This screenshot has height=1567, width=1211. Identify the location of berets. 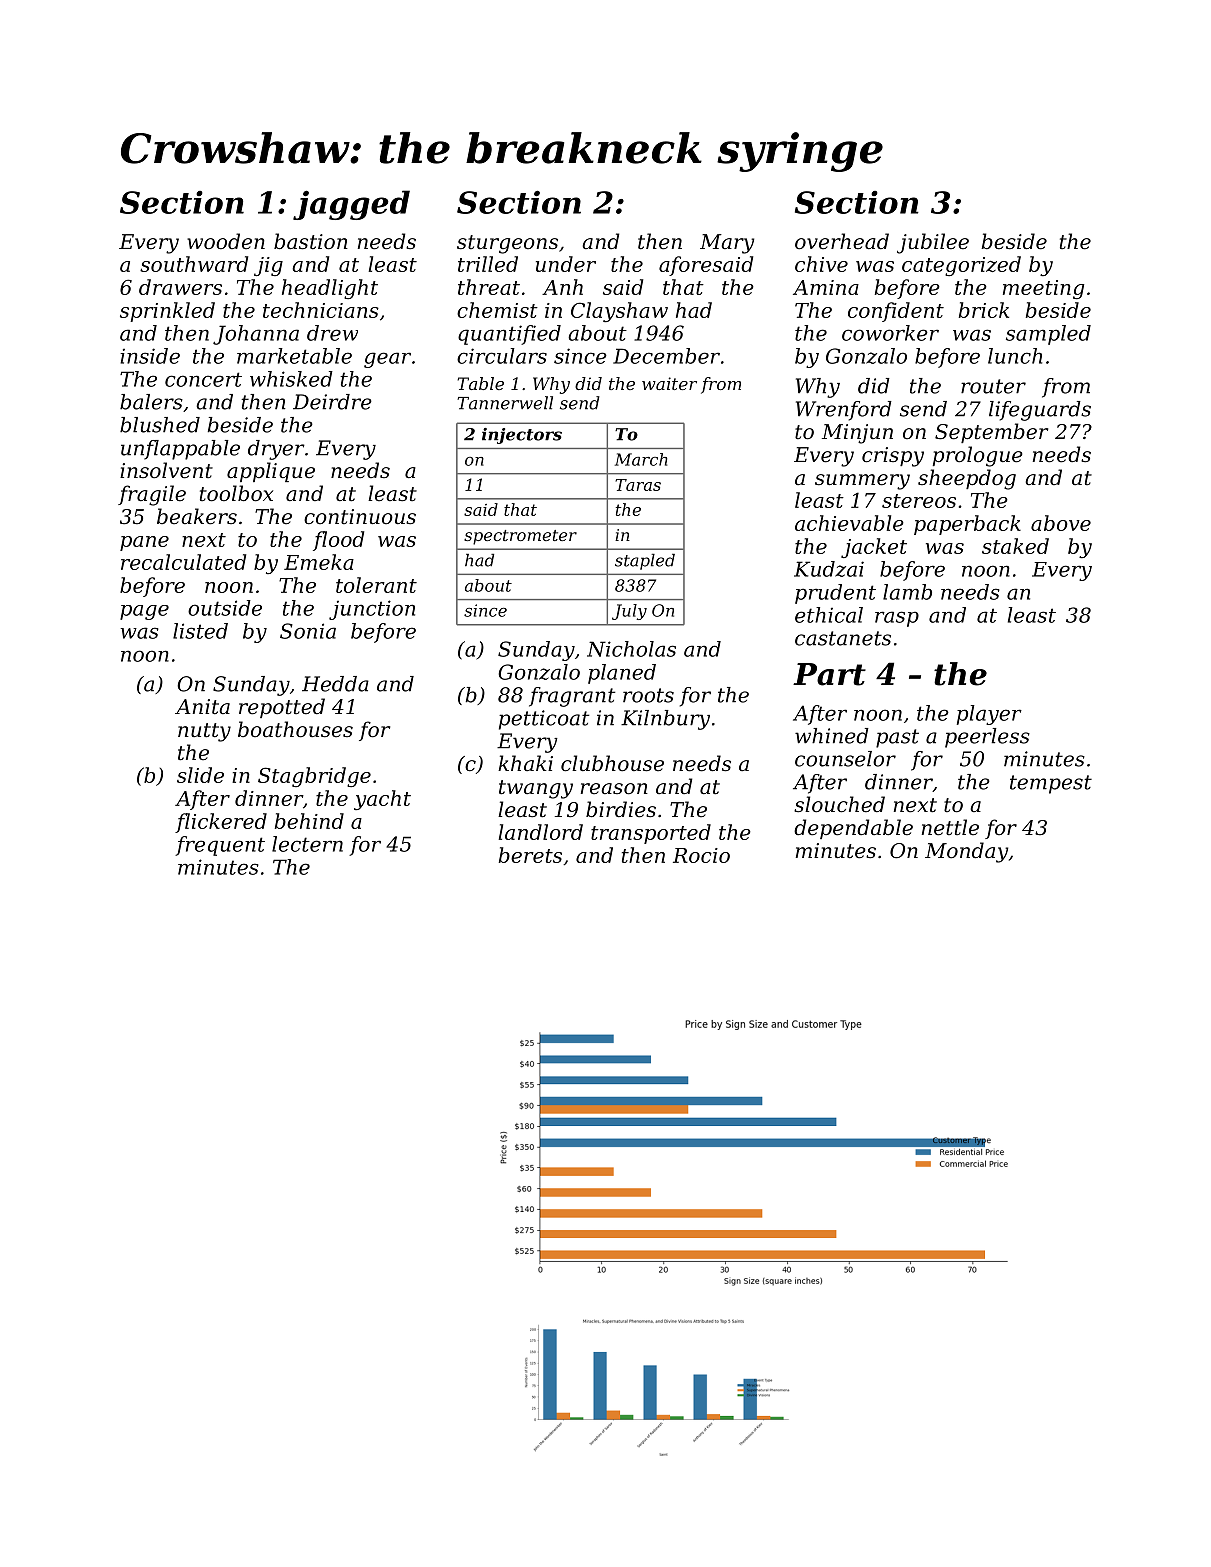
(530, 855).
